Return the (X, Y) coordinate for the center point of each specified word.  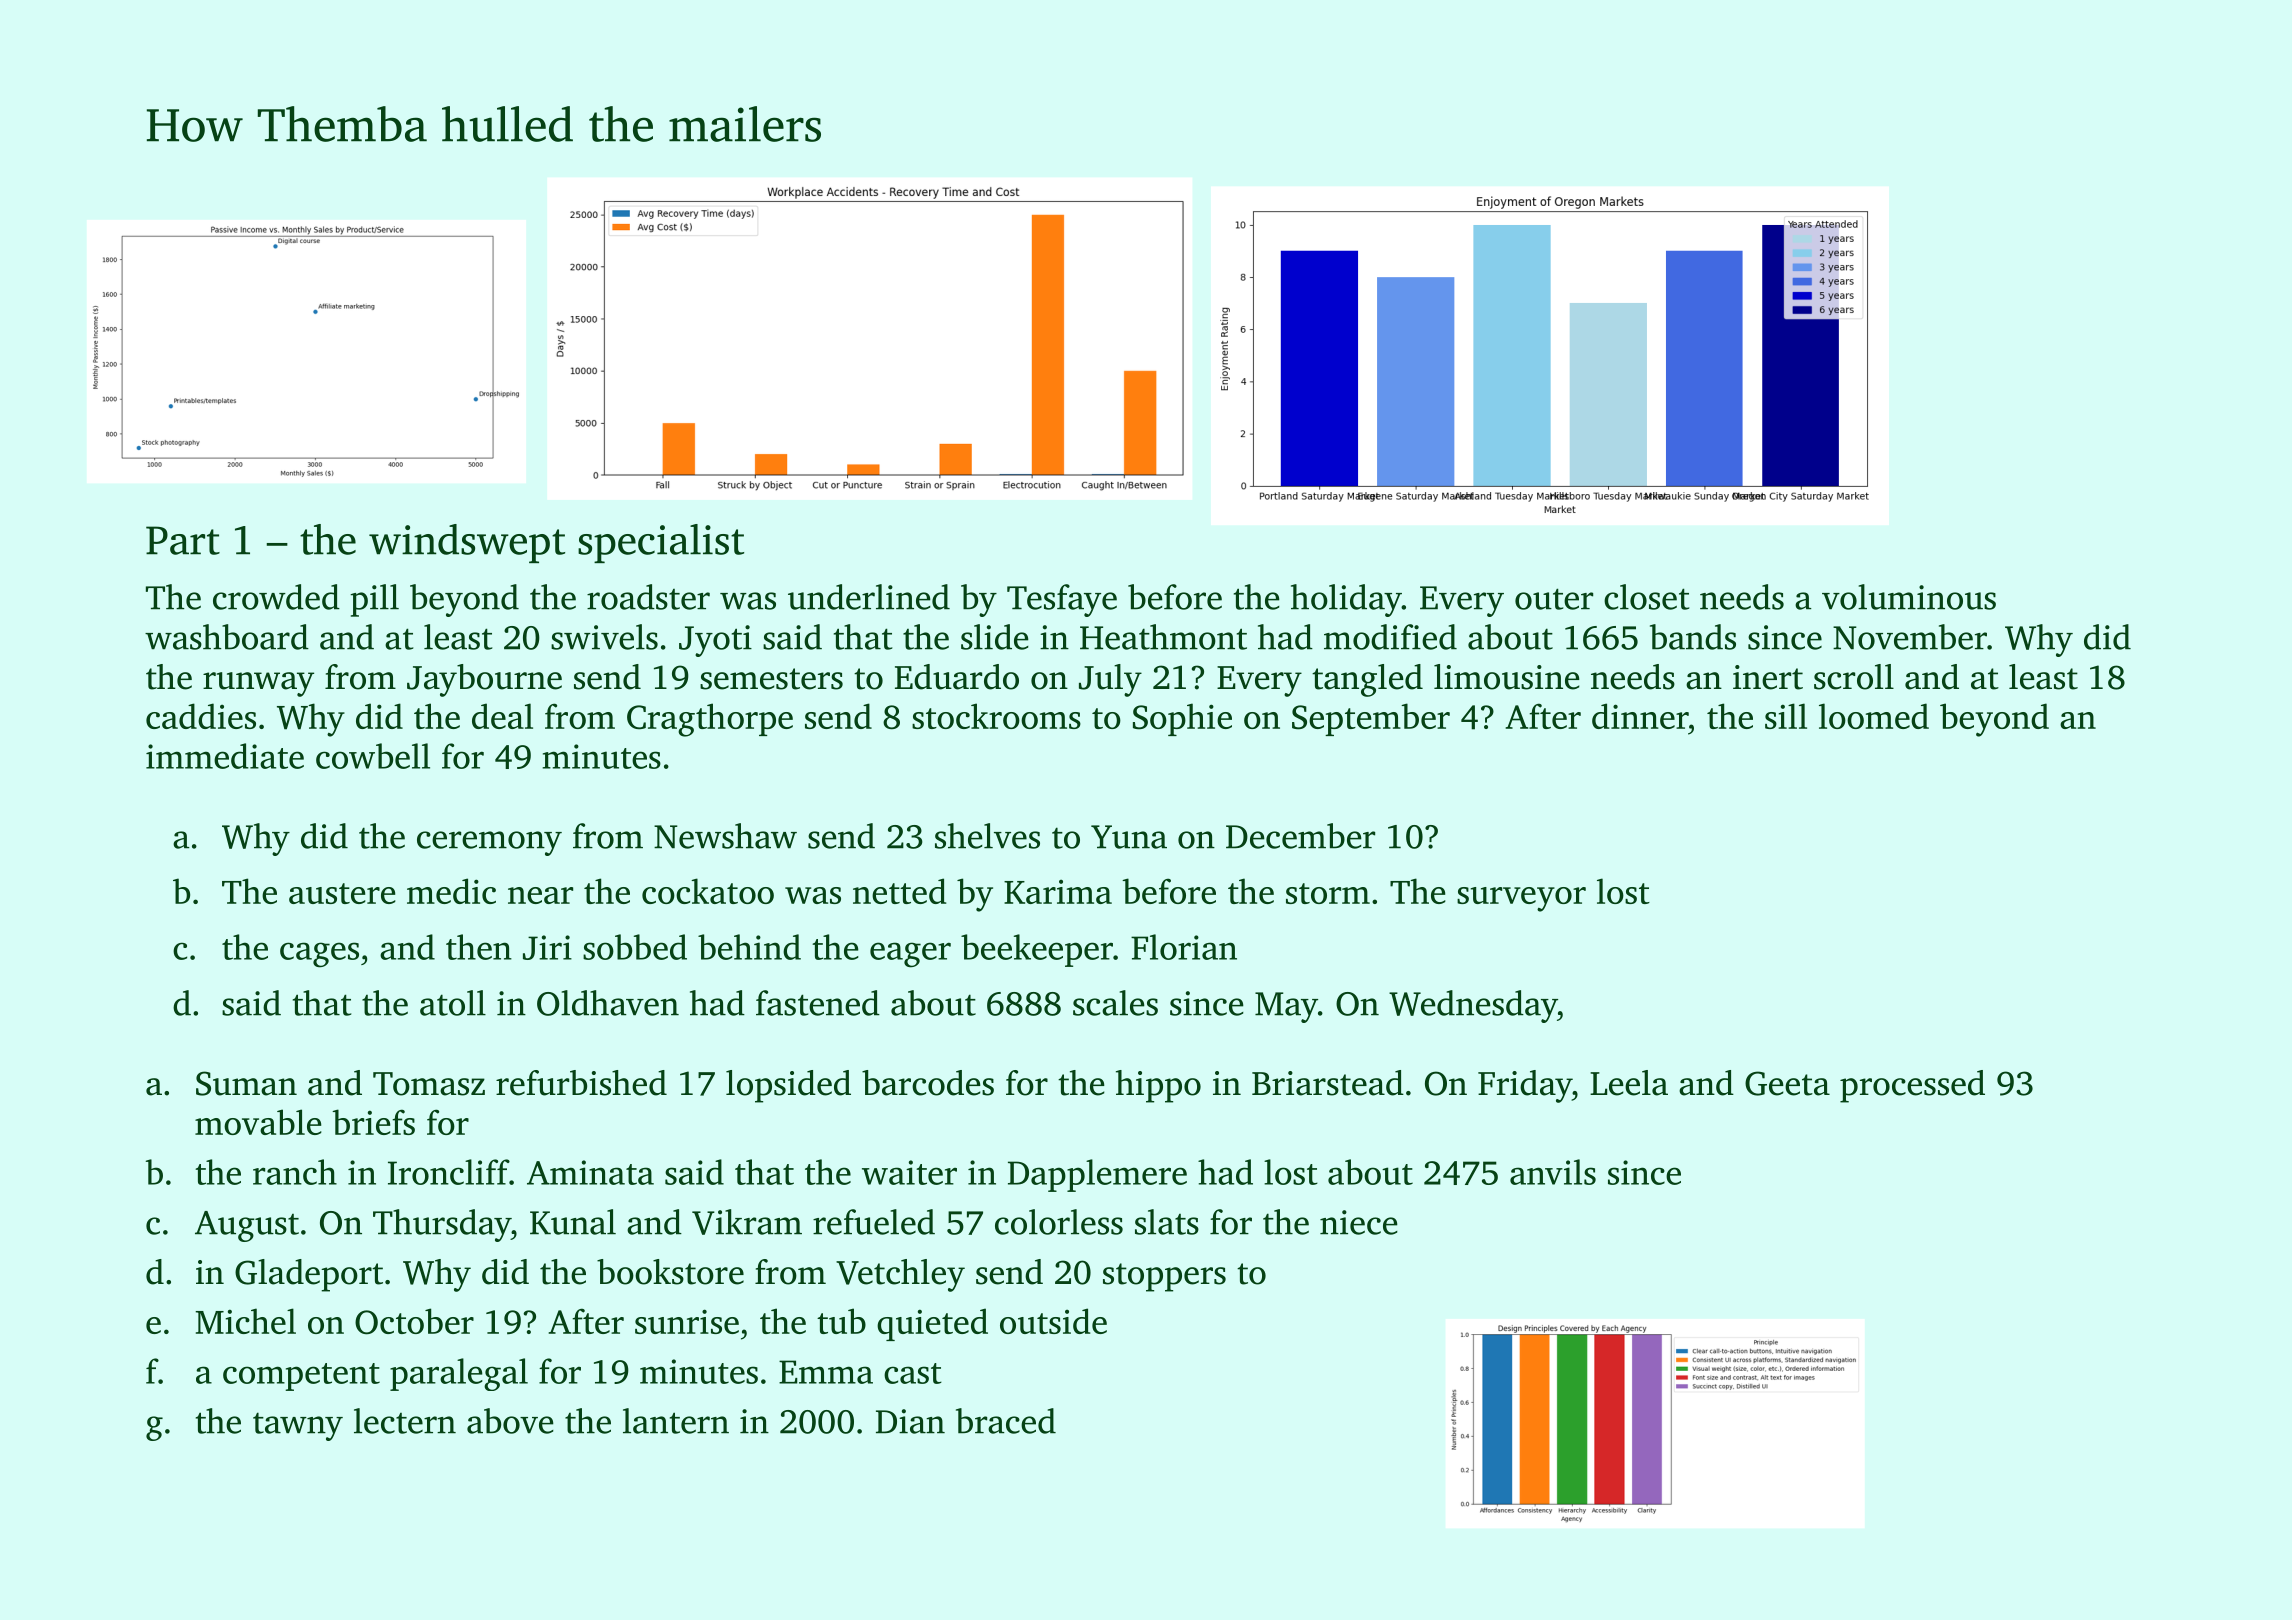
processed (1912, 1086)
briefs (373, 1122)
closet (1646, 597)
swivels (604, 637)
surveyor (1521, 899)
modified (1390, 637)
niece (1359, 1222)
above (510, 1421)
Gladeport (309, 1275)
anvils (1553, 1172)
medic (451, 891)
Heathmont (1163, 637)
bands (1693, 637)
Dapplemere (1097, 1175)
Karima (1058, 891)
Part (183, 540)
